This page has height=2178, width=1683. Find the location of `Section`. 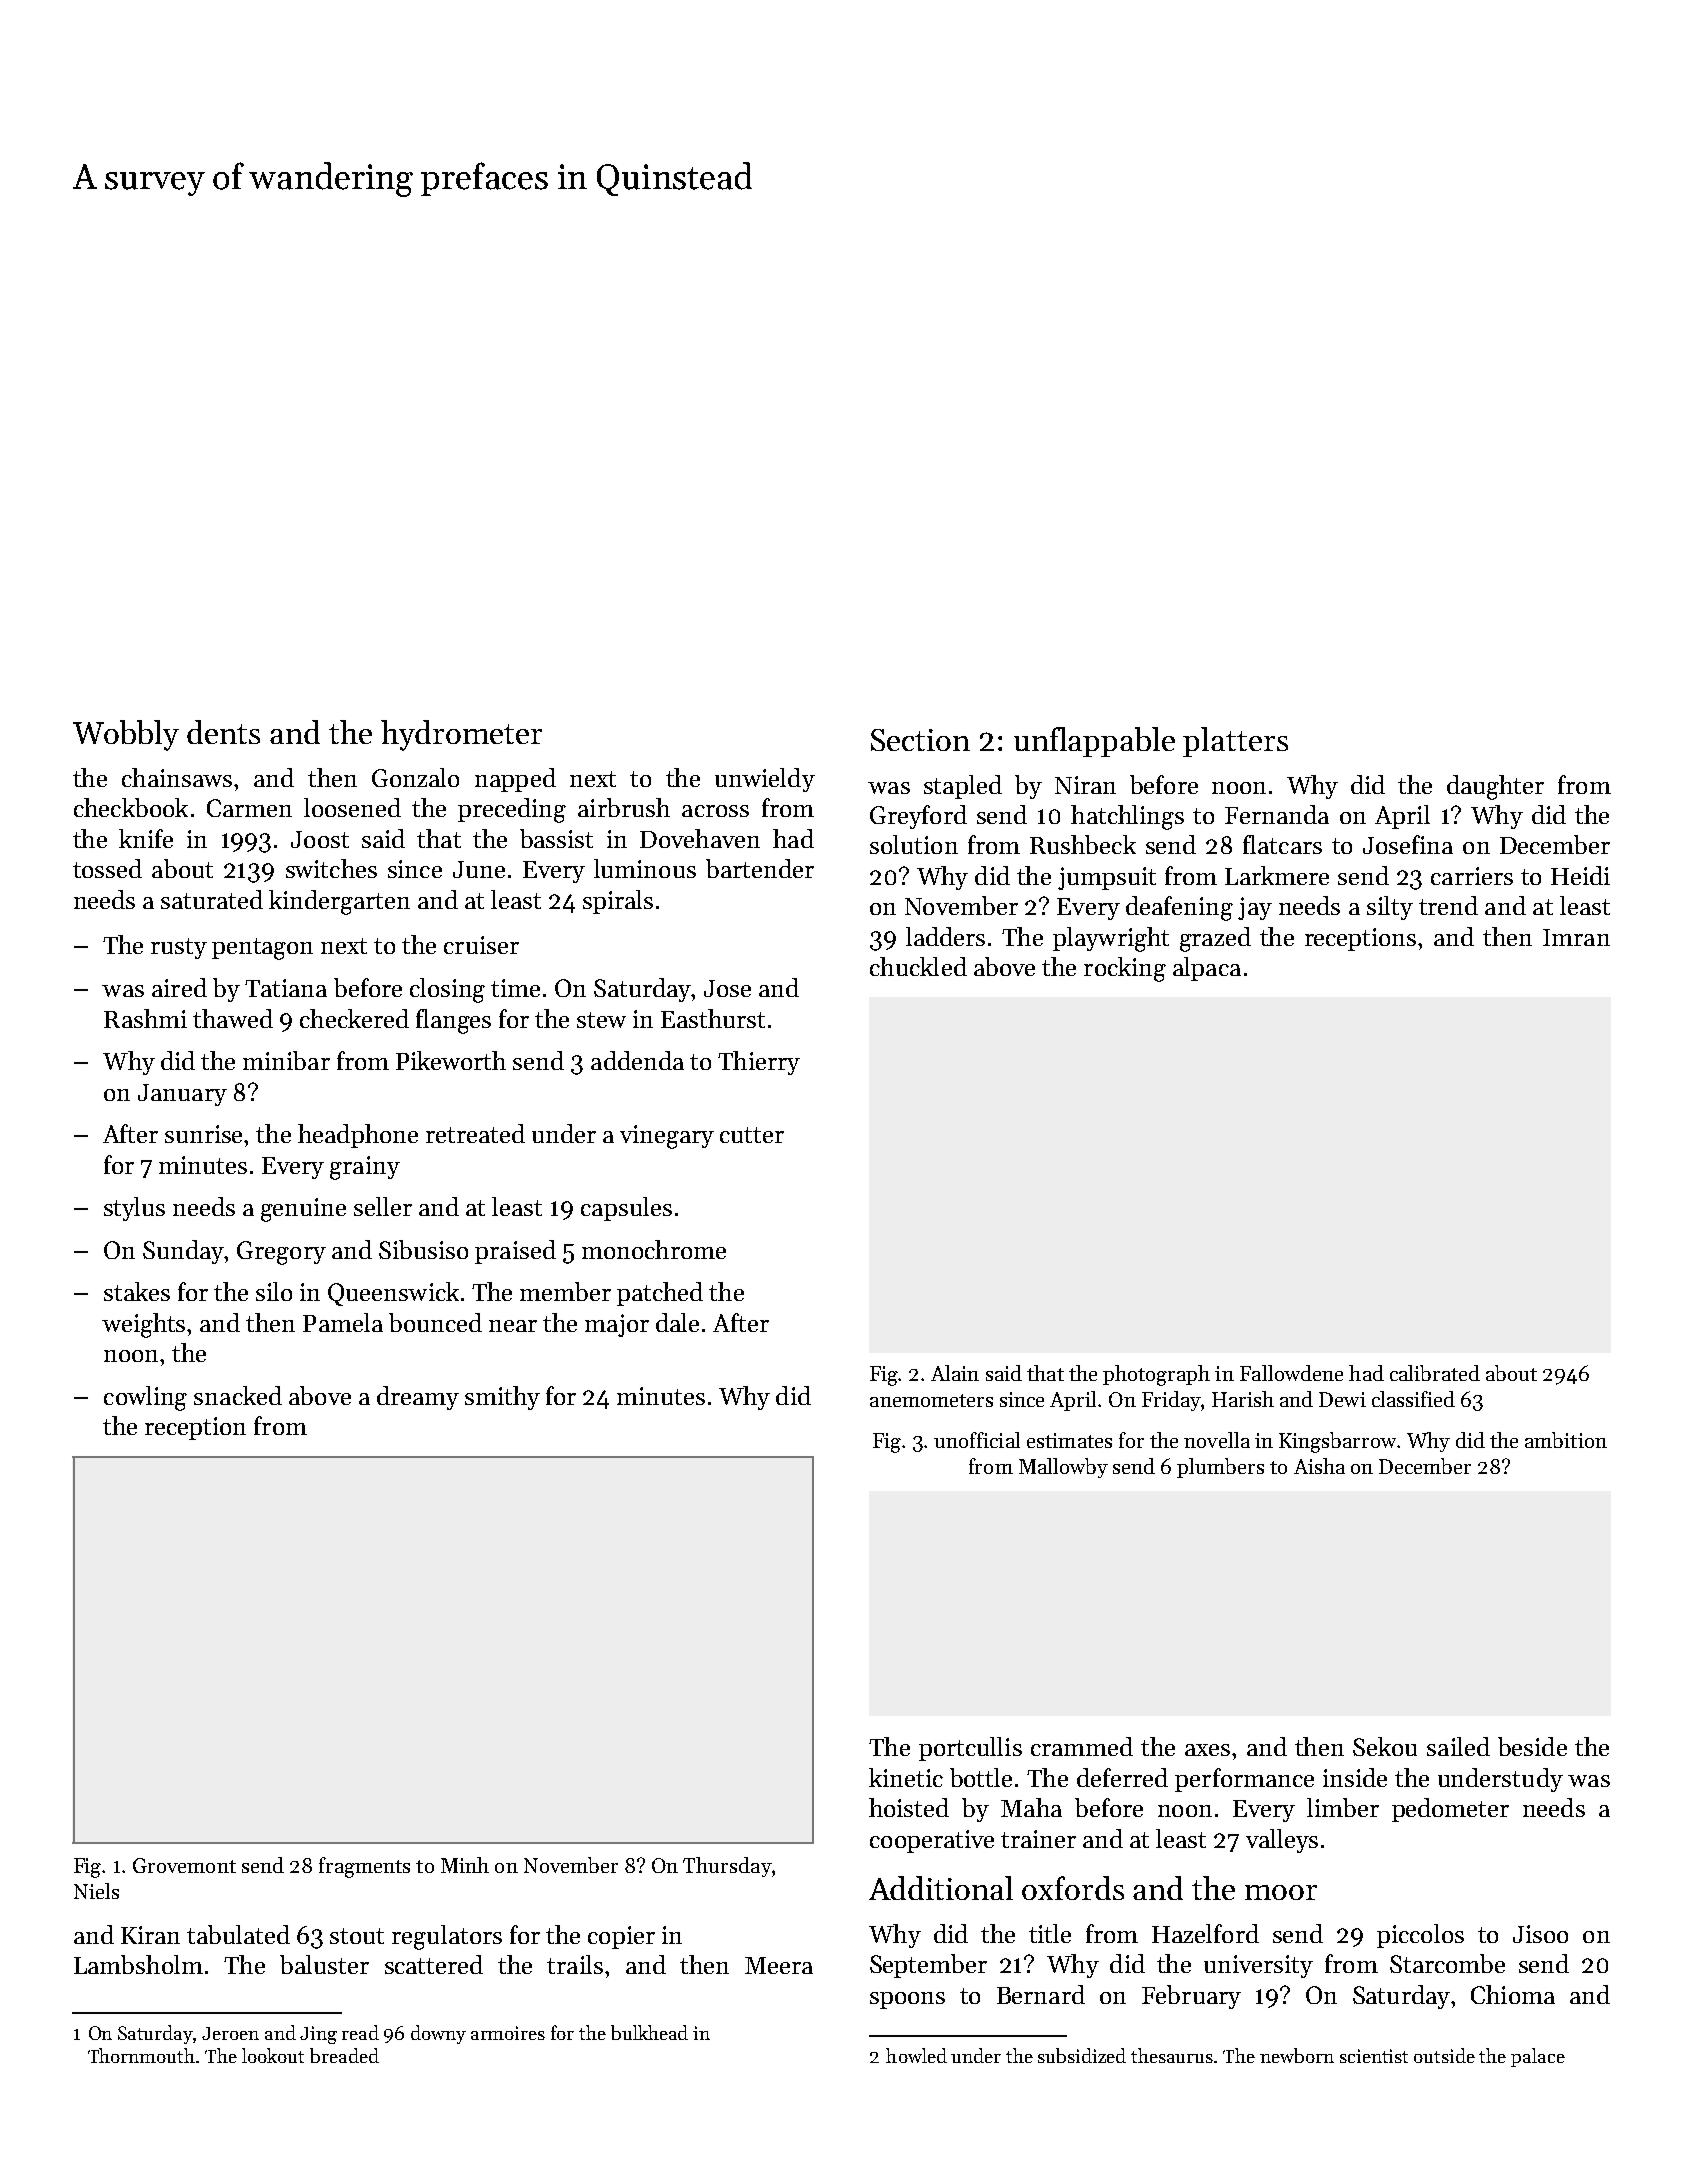

Section is located at coordinates (920, 740).
